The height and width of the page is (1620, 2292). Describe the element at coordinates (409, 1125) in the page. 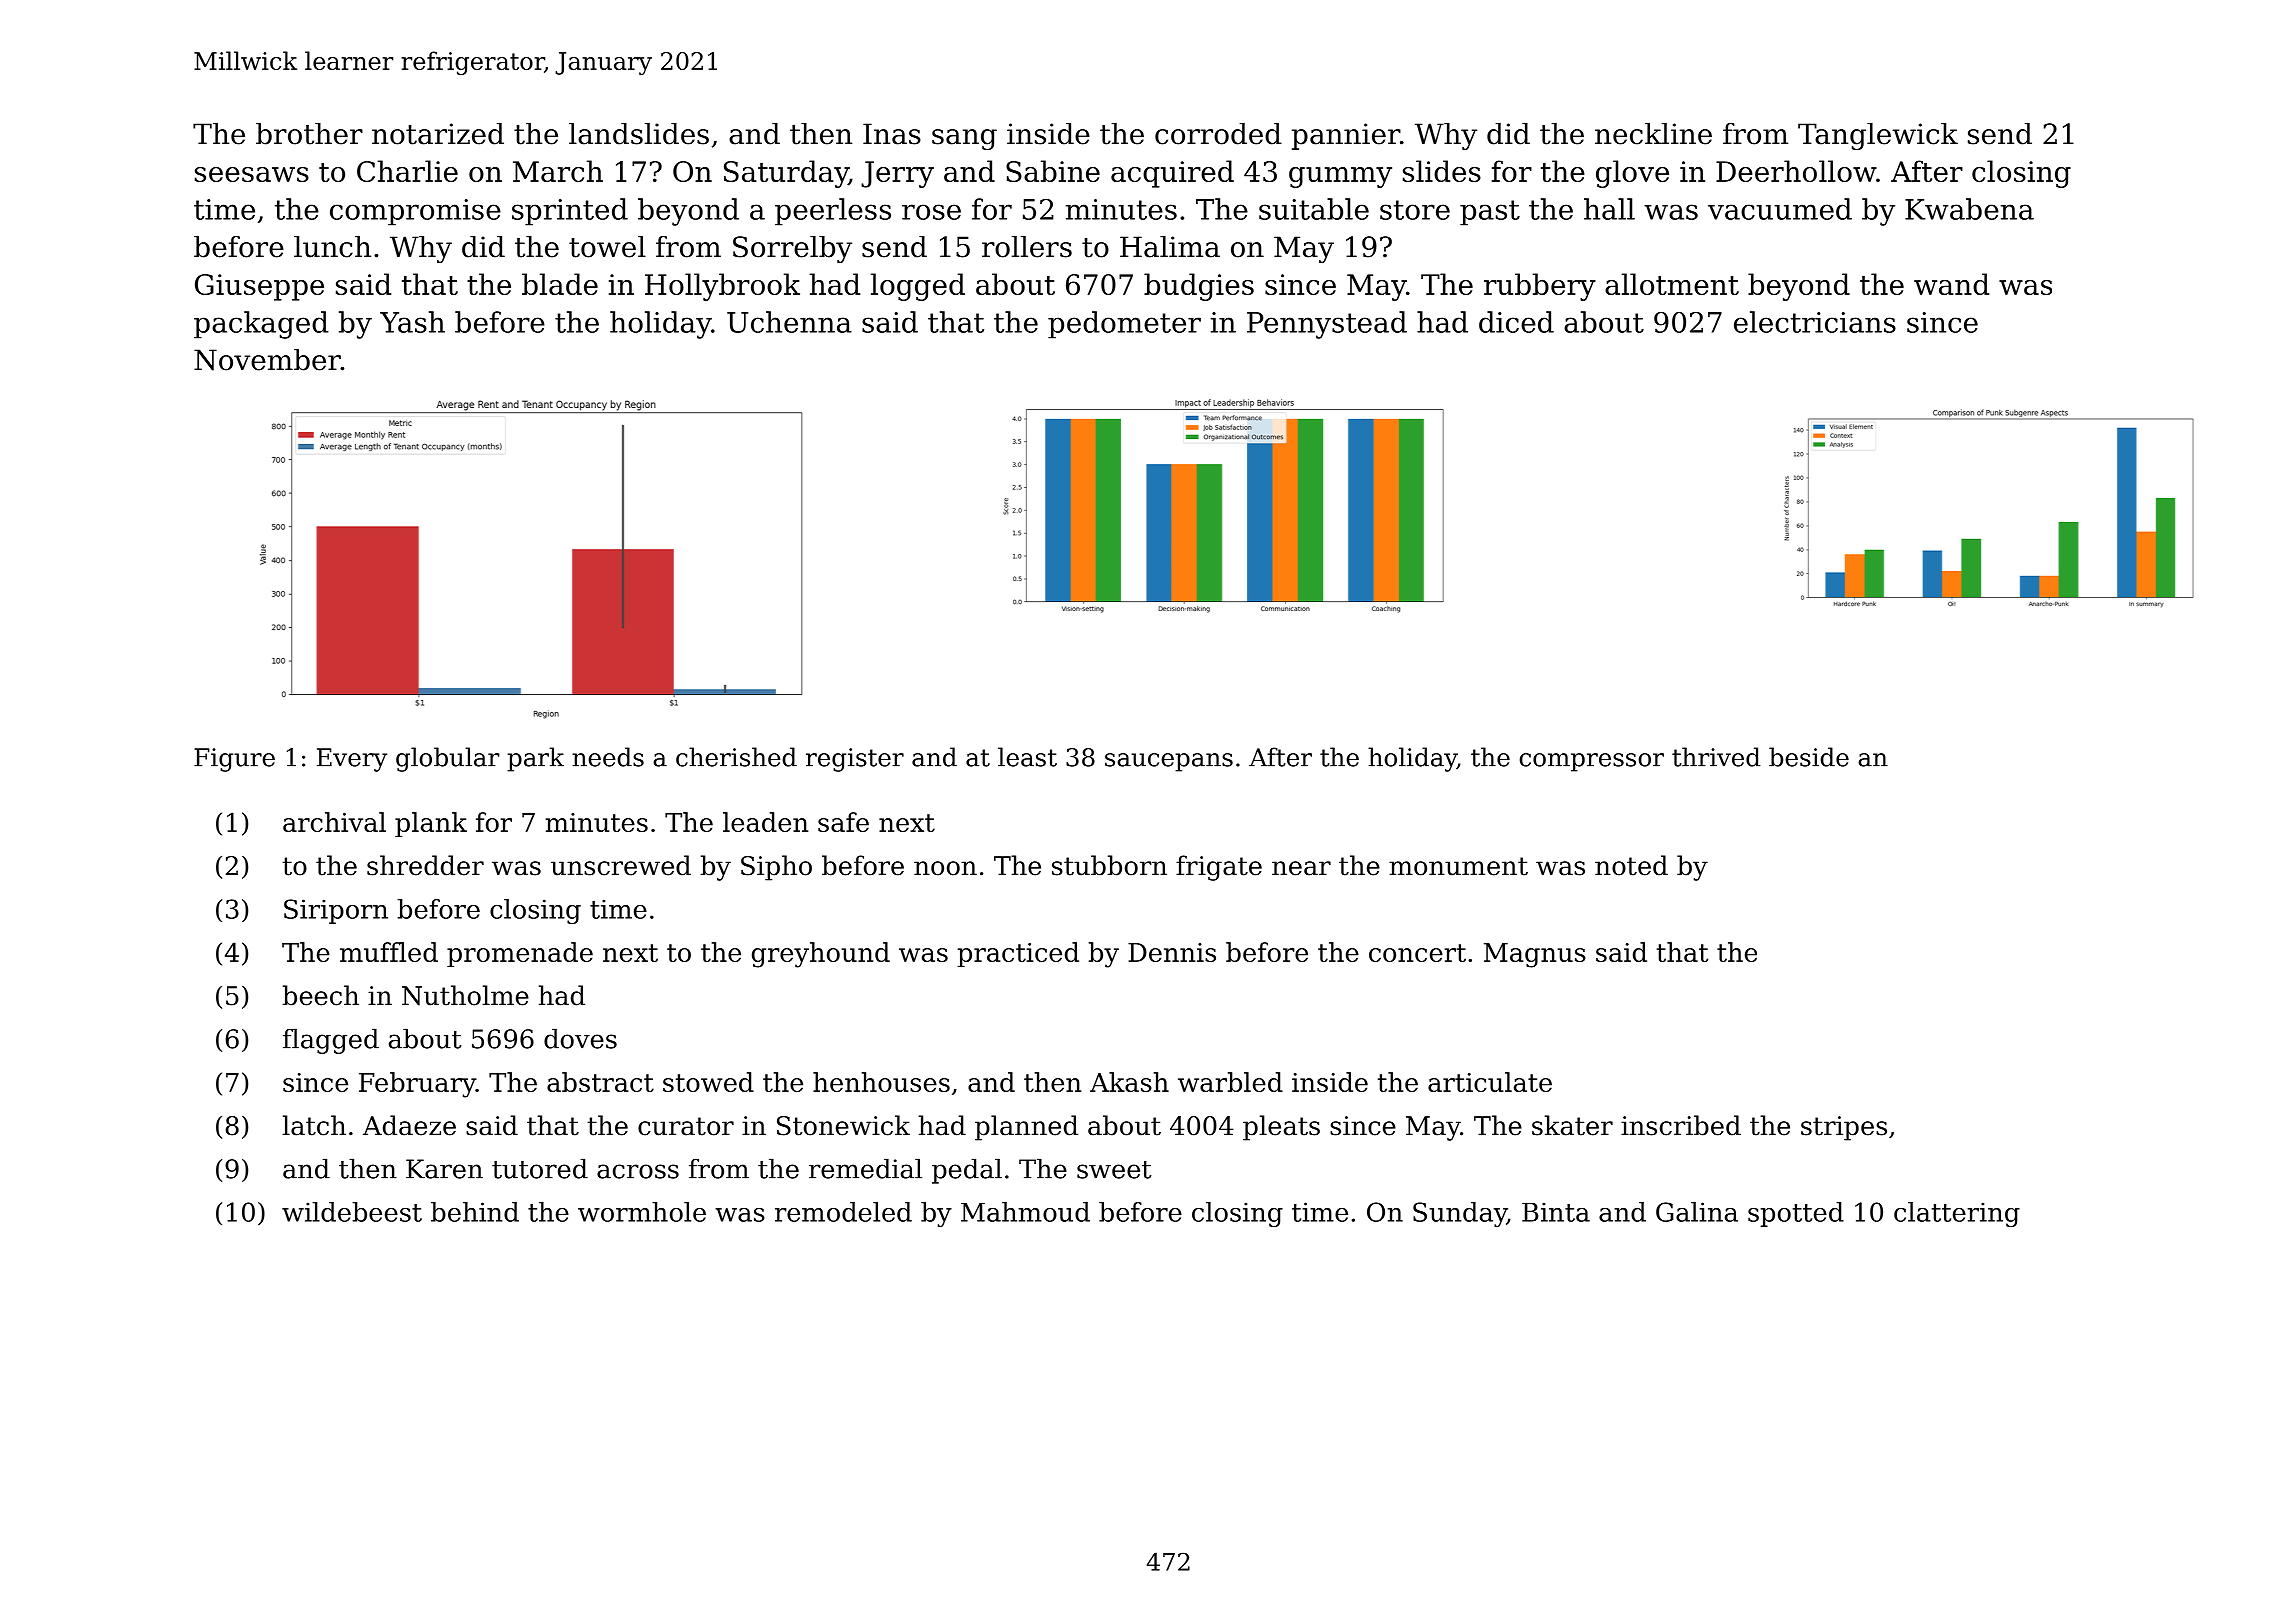

I see `Adaeze` at that location.
